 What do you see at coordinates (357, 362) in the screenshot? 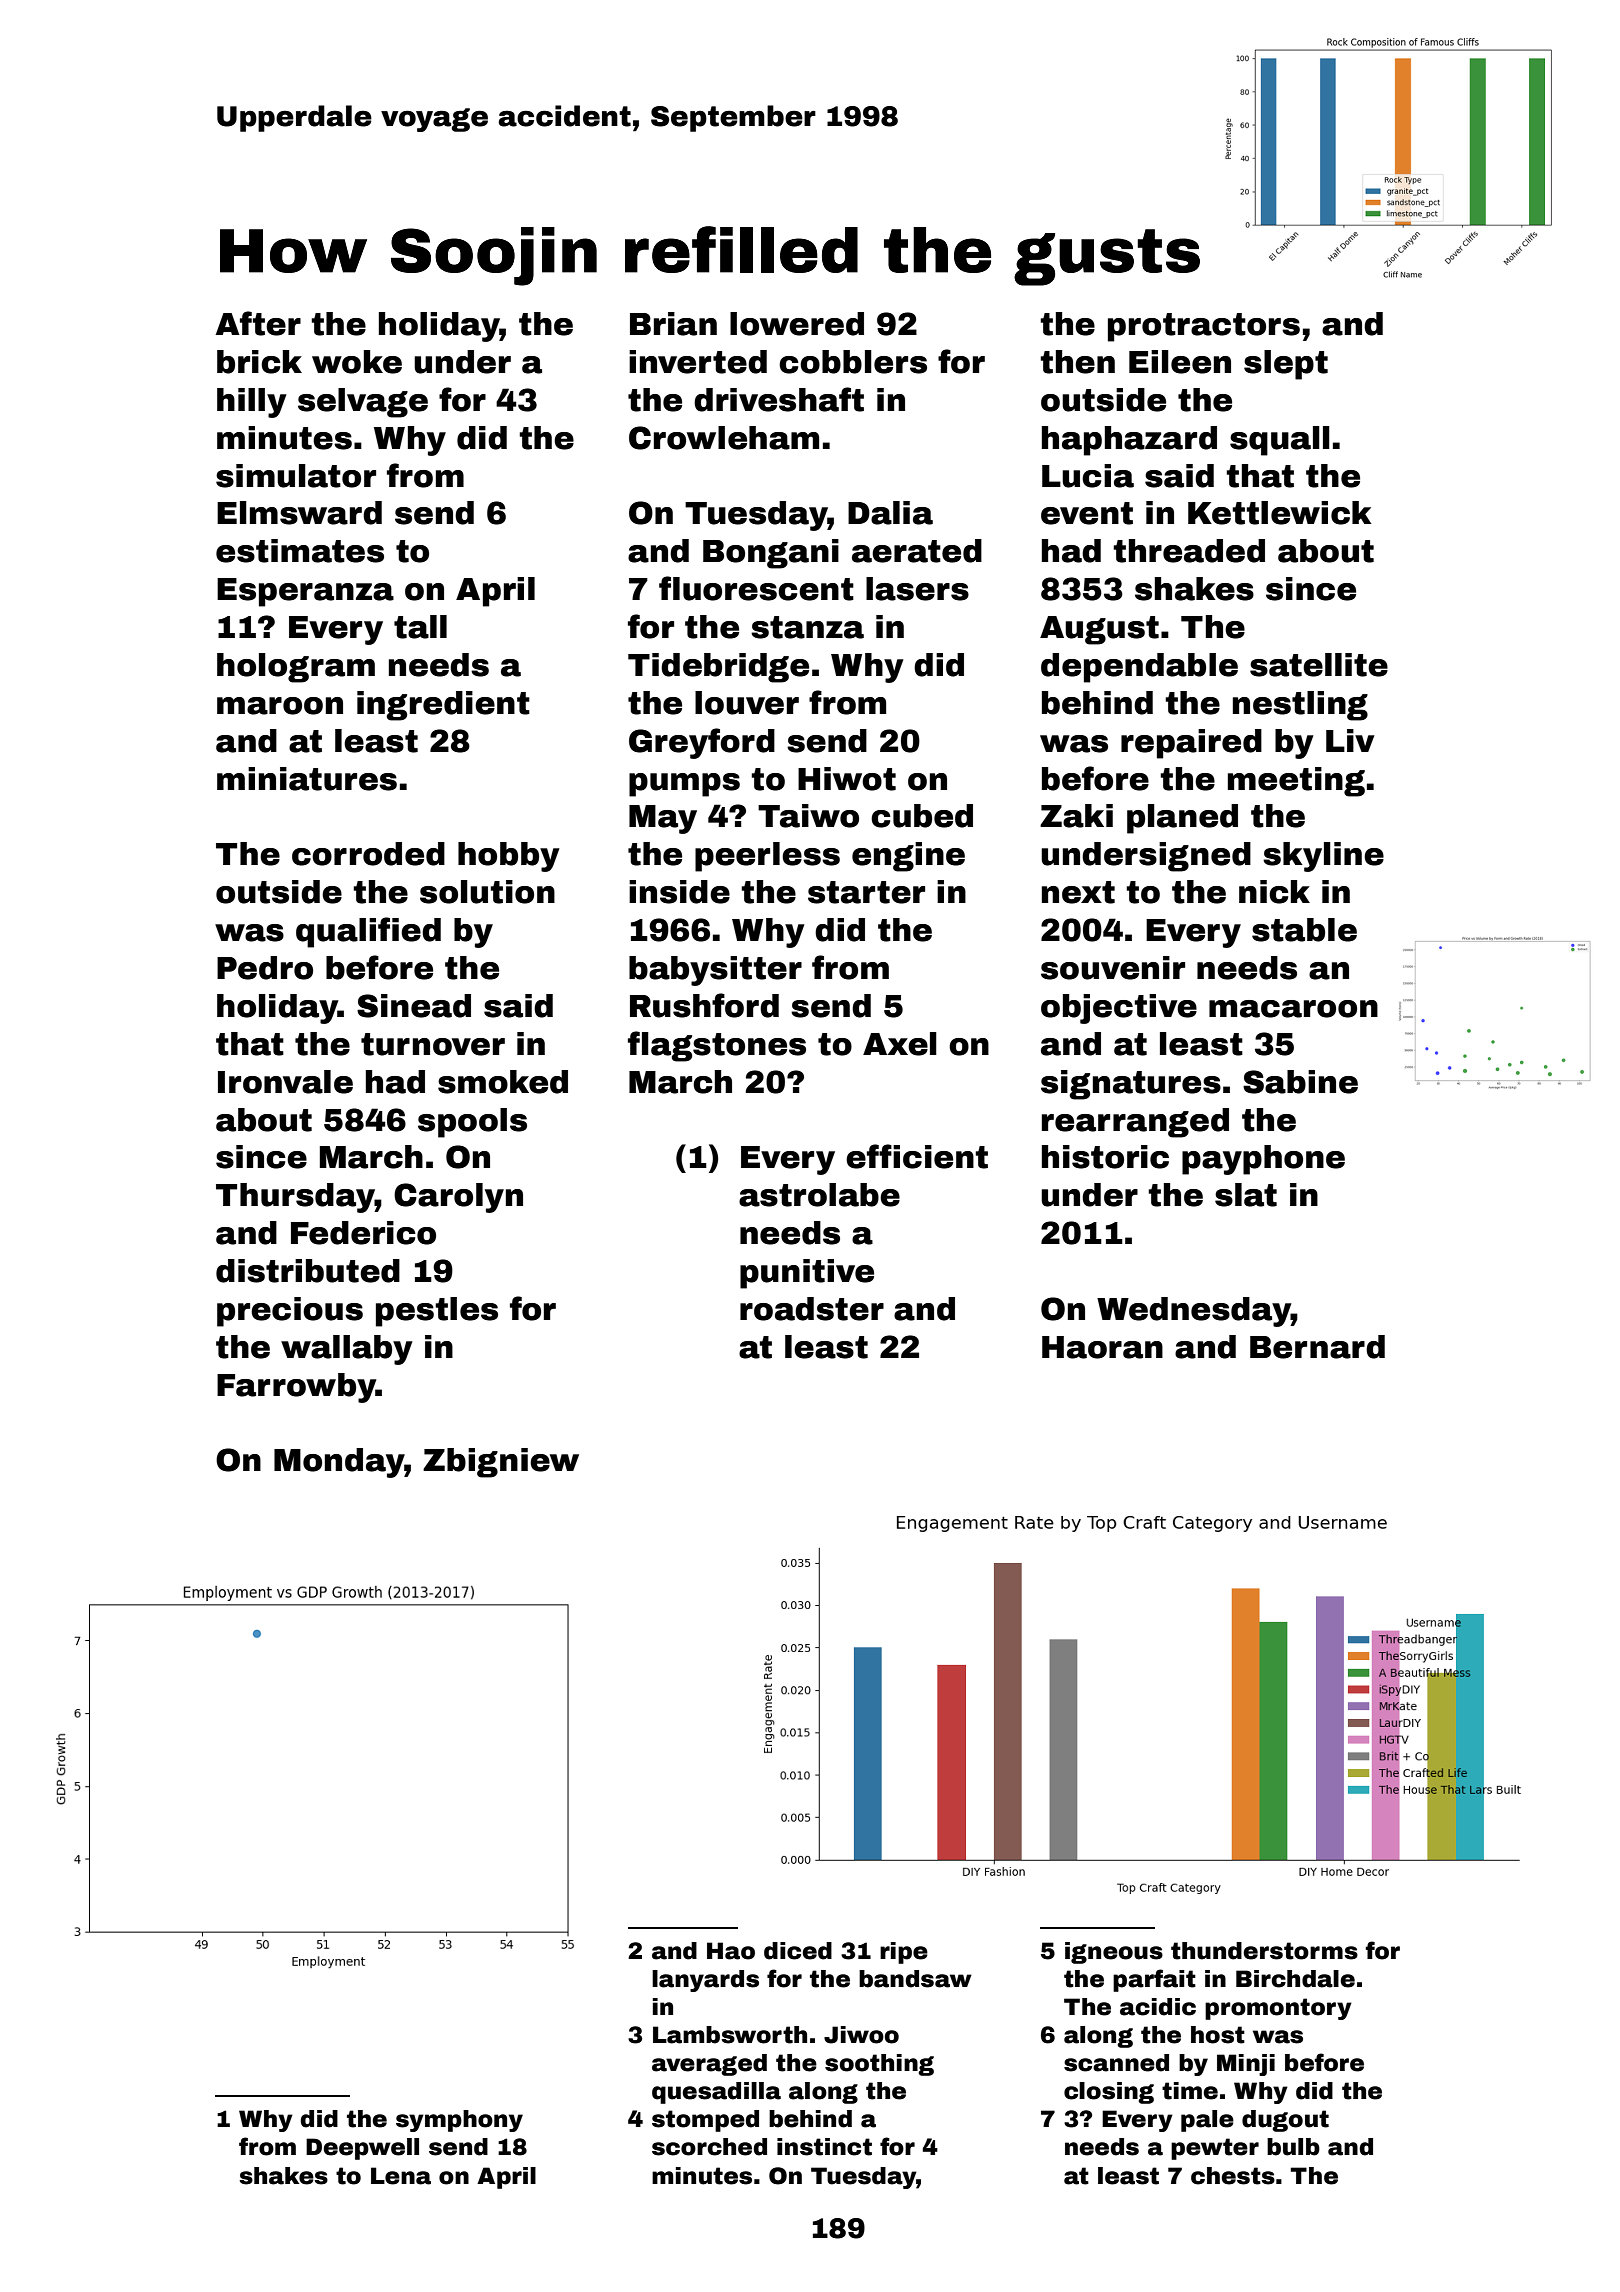
I see `woke` at bounding box center [357, 362].
